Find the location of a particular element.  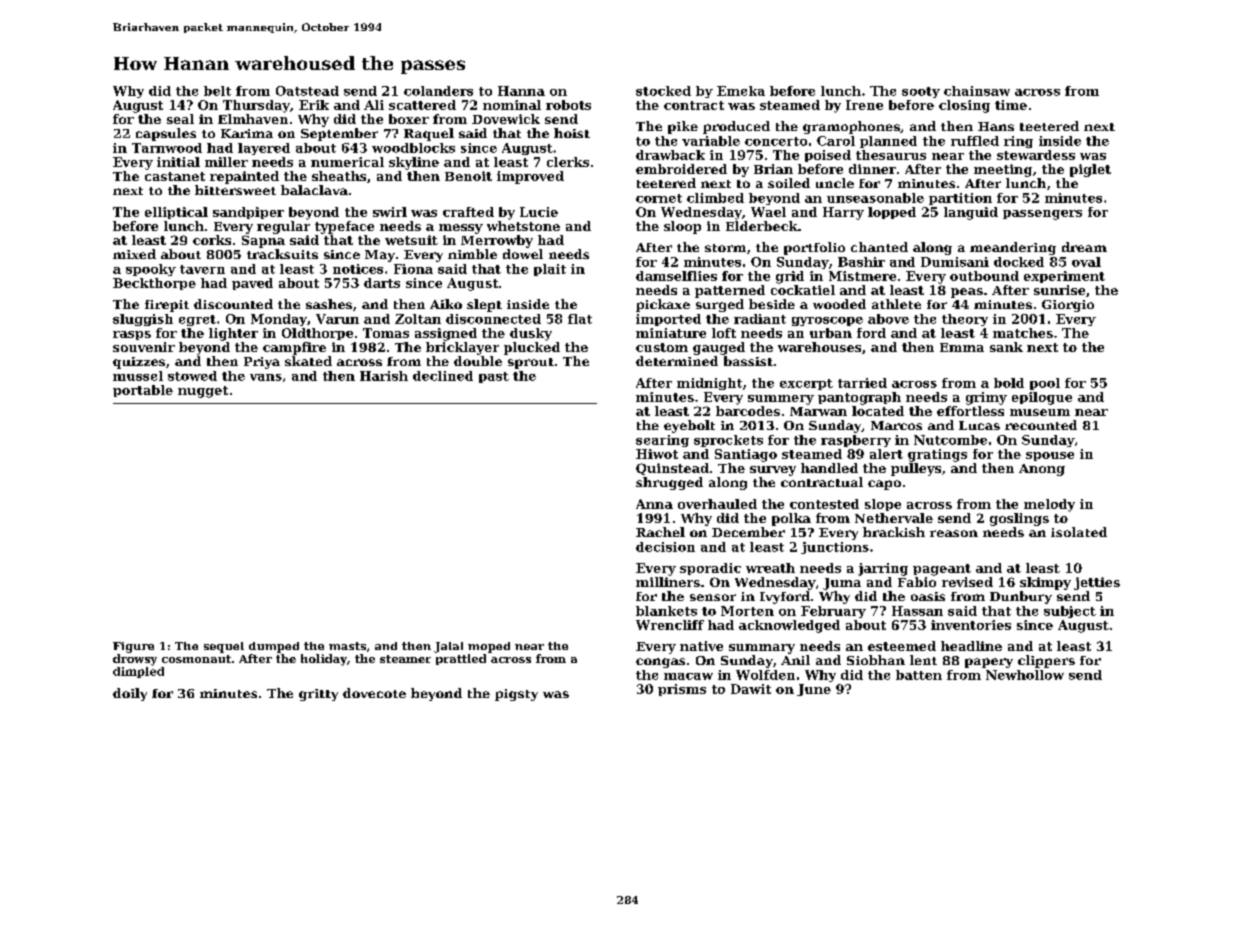

Lucie is located at coordinates (539, 212).
